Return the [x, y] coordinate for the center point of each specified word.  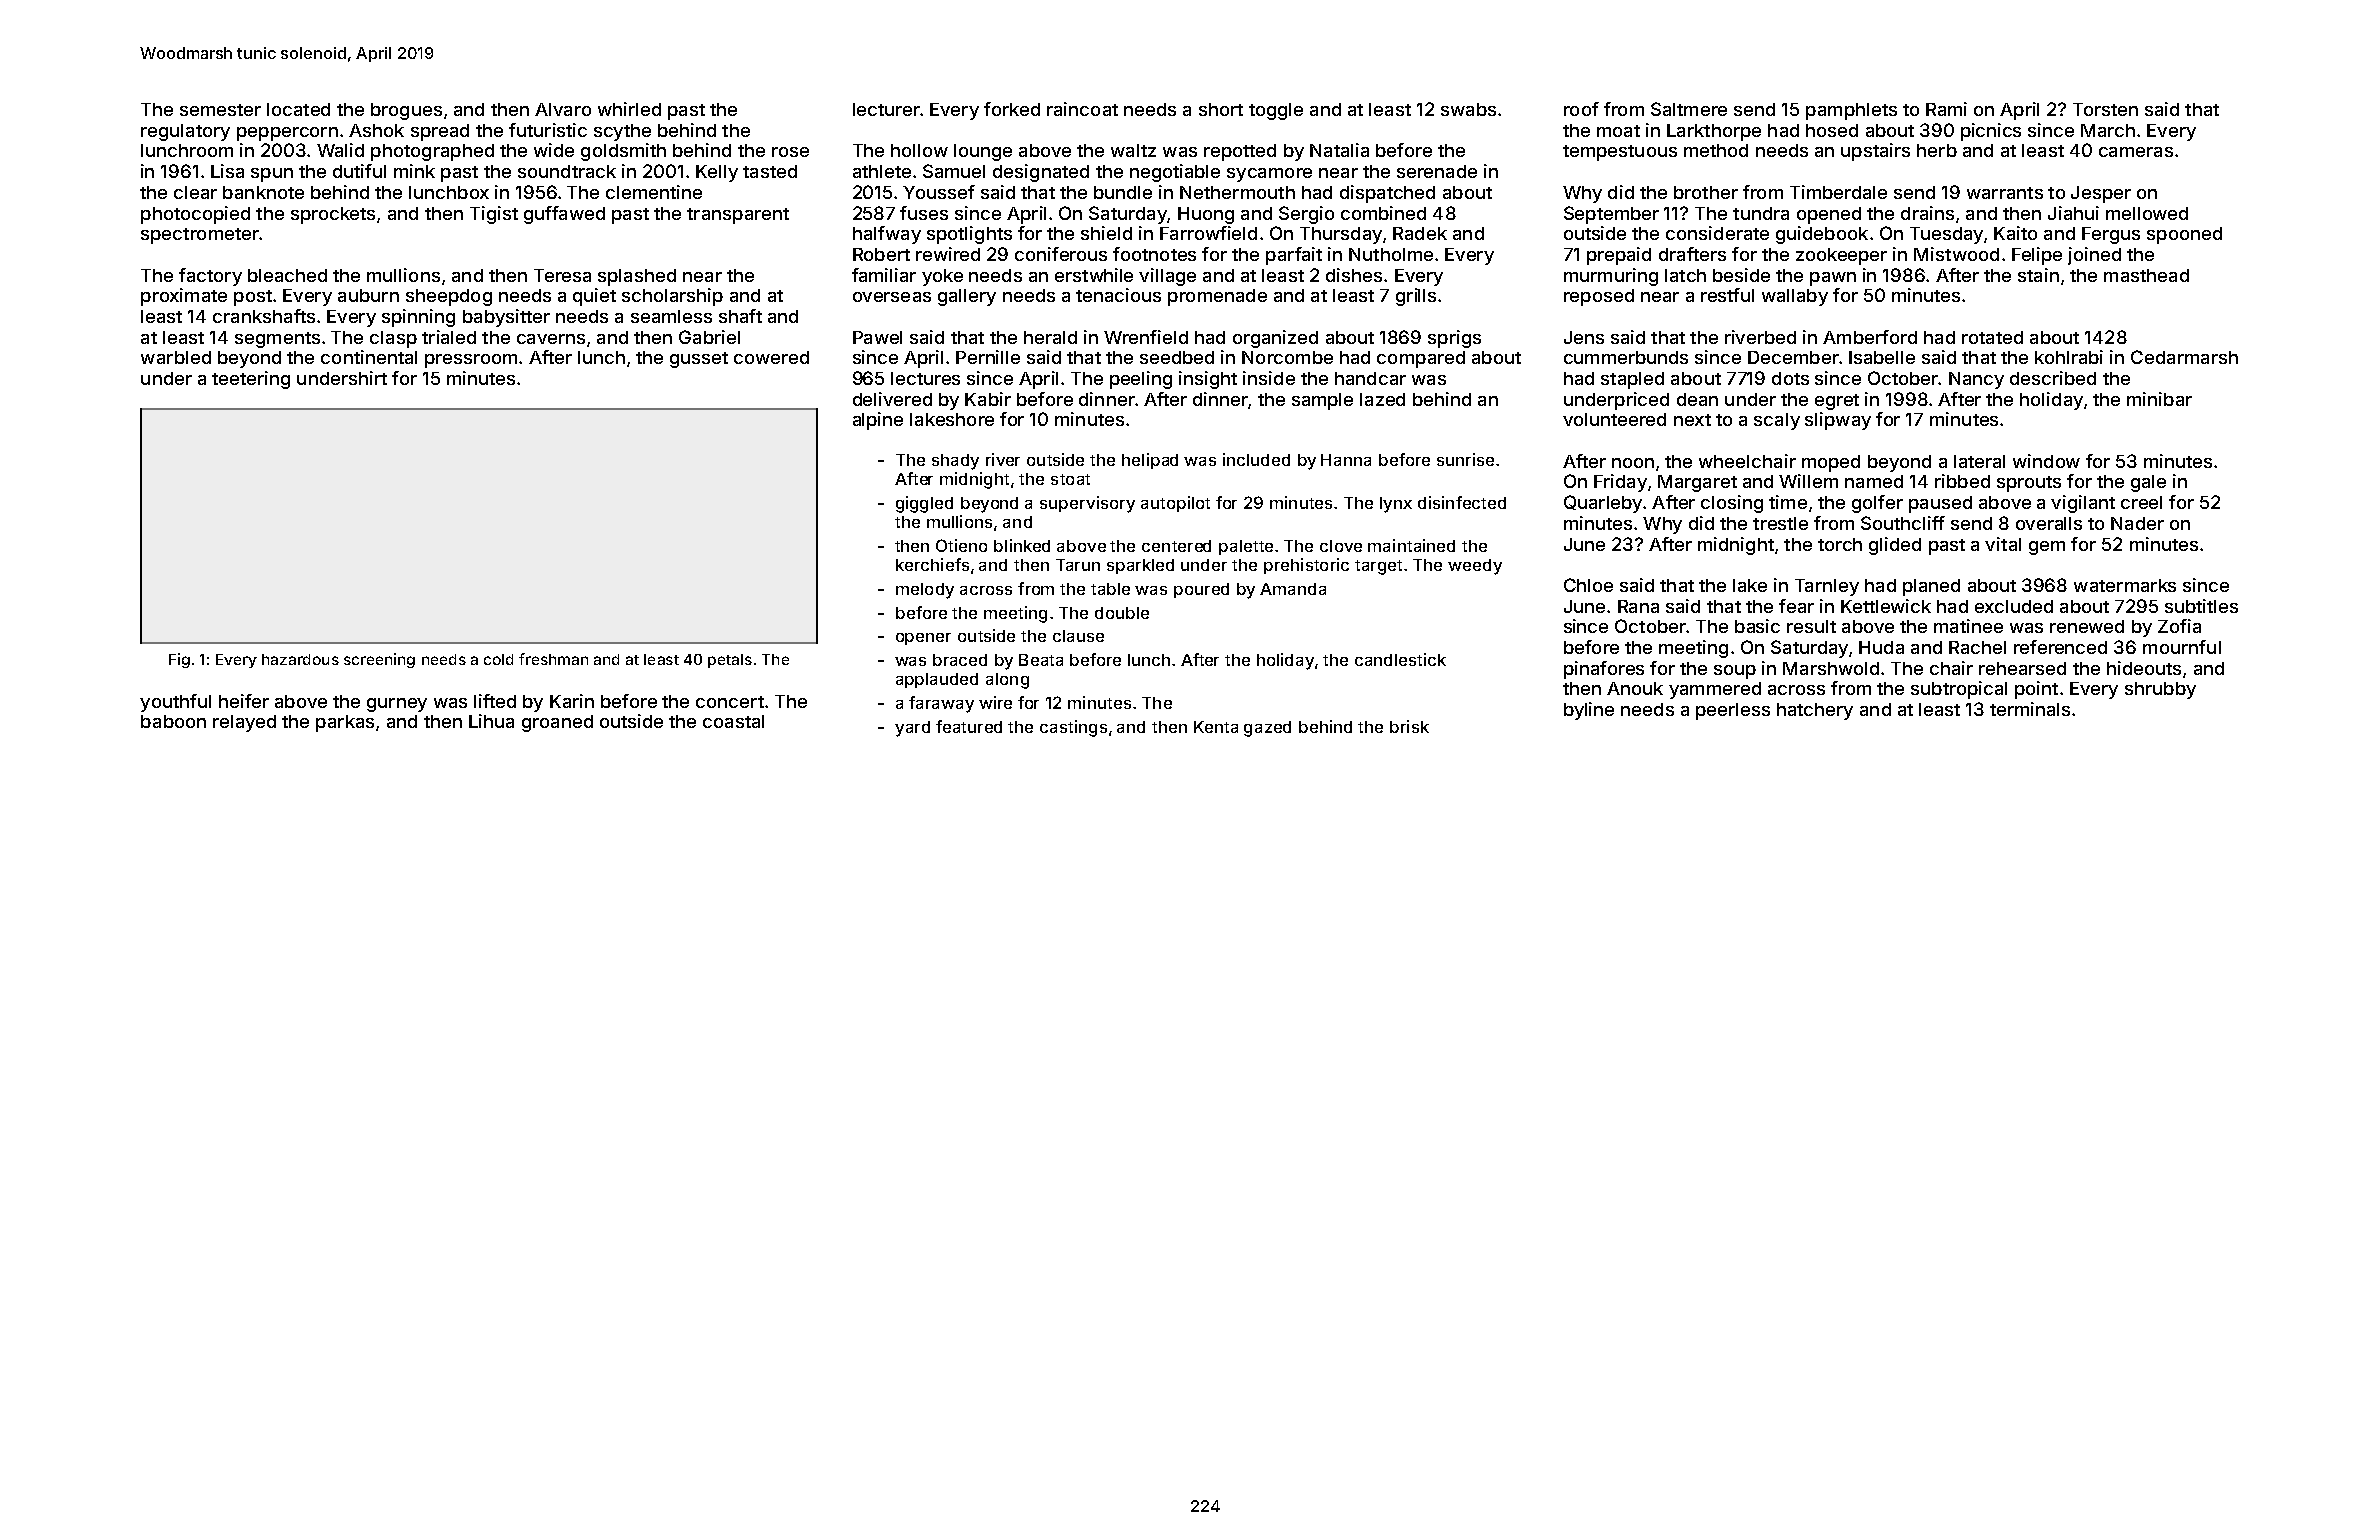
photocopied [195, 215]
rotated [1992, 337]
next [1692, 420]
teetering [251, 380]
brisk [1409, 726]
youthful [175, 703]
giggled [924, 504]
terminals [2030, 709]
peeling [1141, 380]
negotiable [1175, 173]
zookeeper [1841, 256]
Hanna [1346, 460]
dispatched [1387, 194]
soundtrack [567, 171]
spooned [2184, 235]
